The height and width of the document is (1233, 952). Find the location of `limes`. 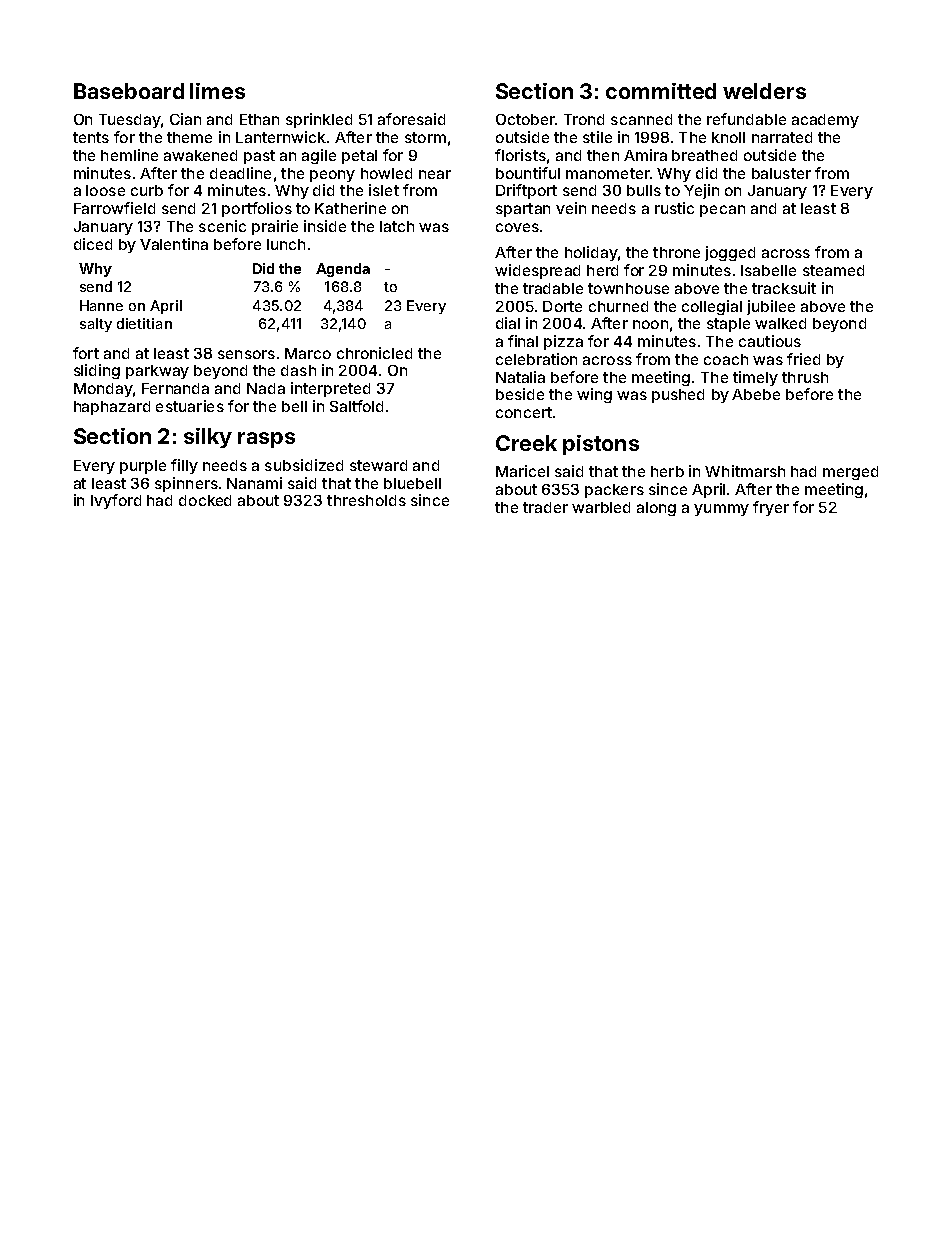

limes is located at coordinates (217, 91).
